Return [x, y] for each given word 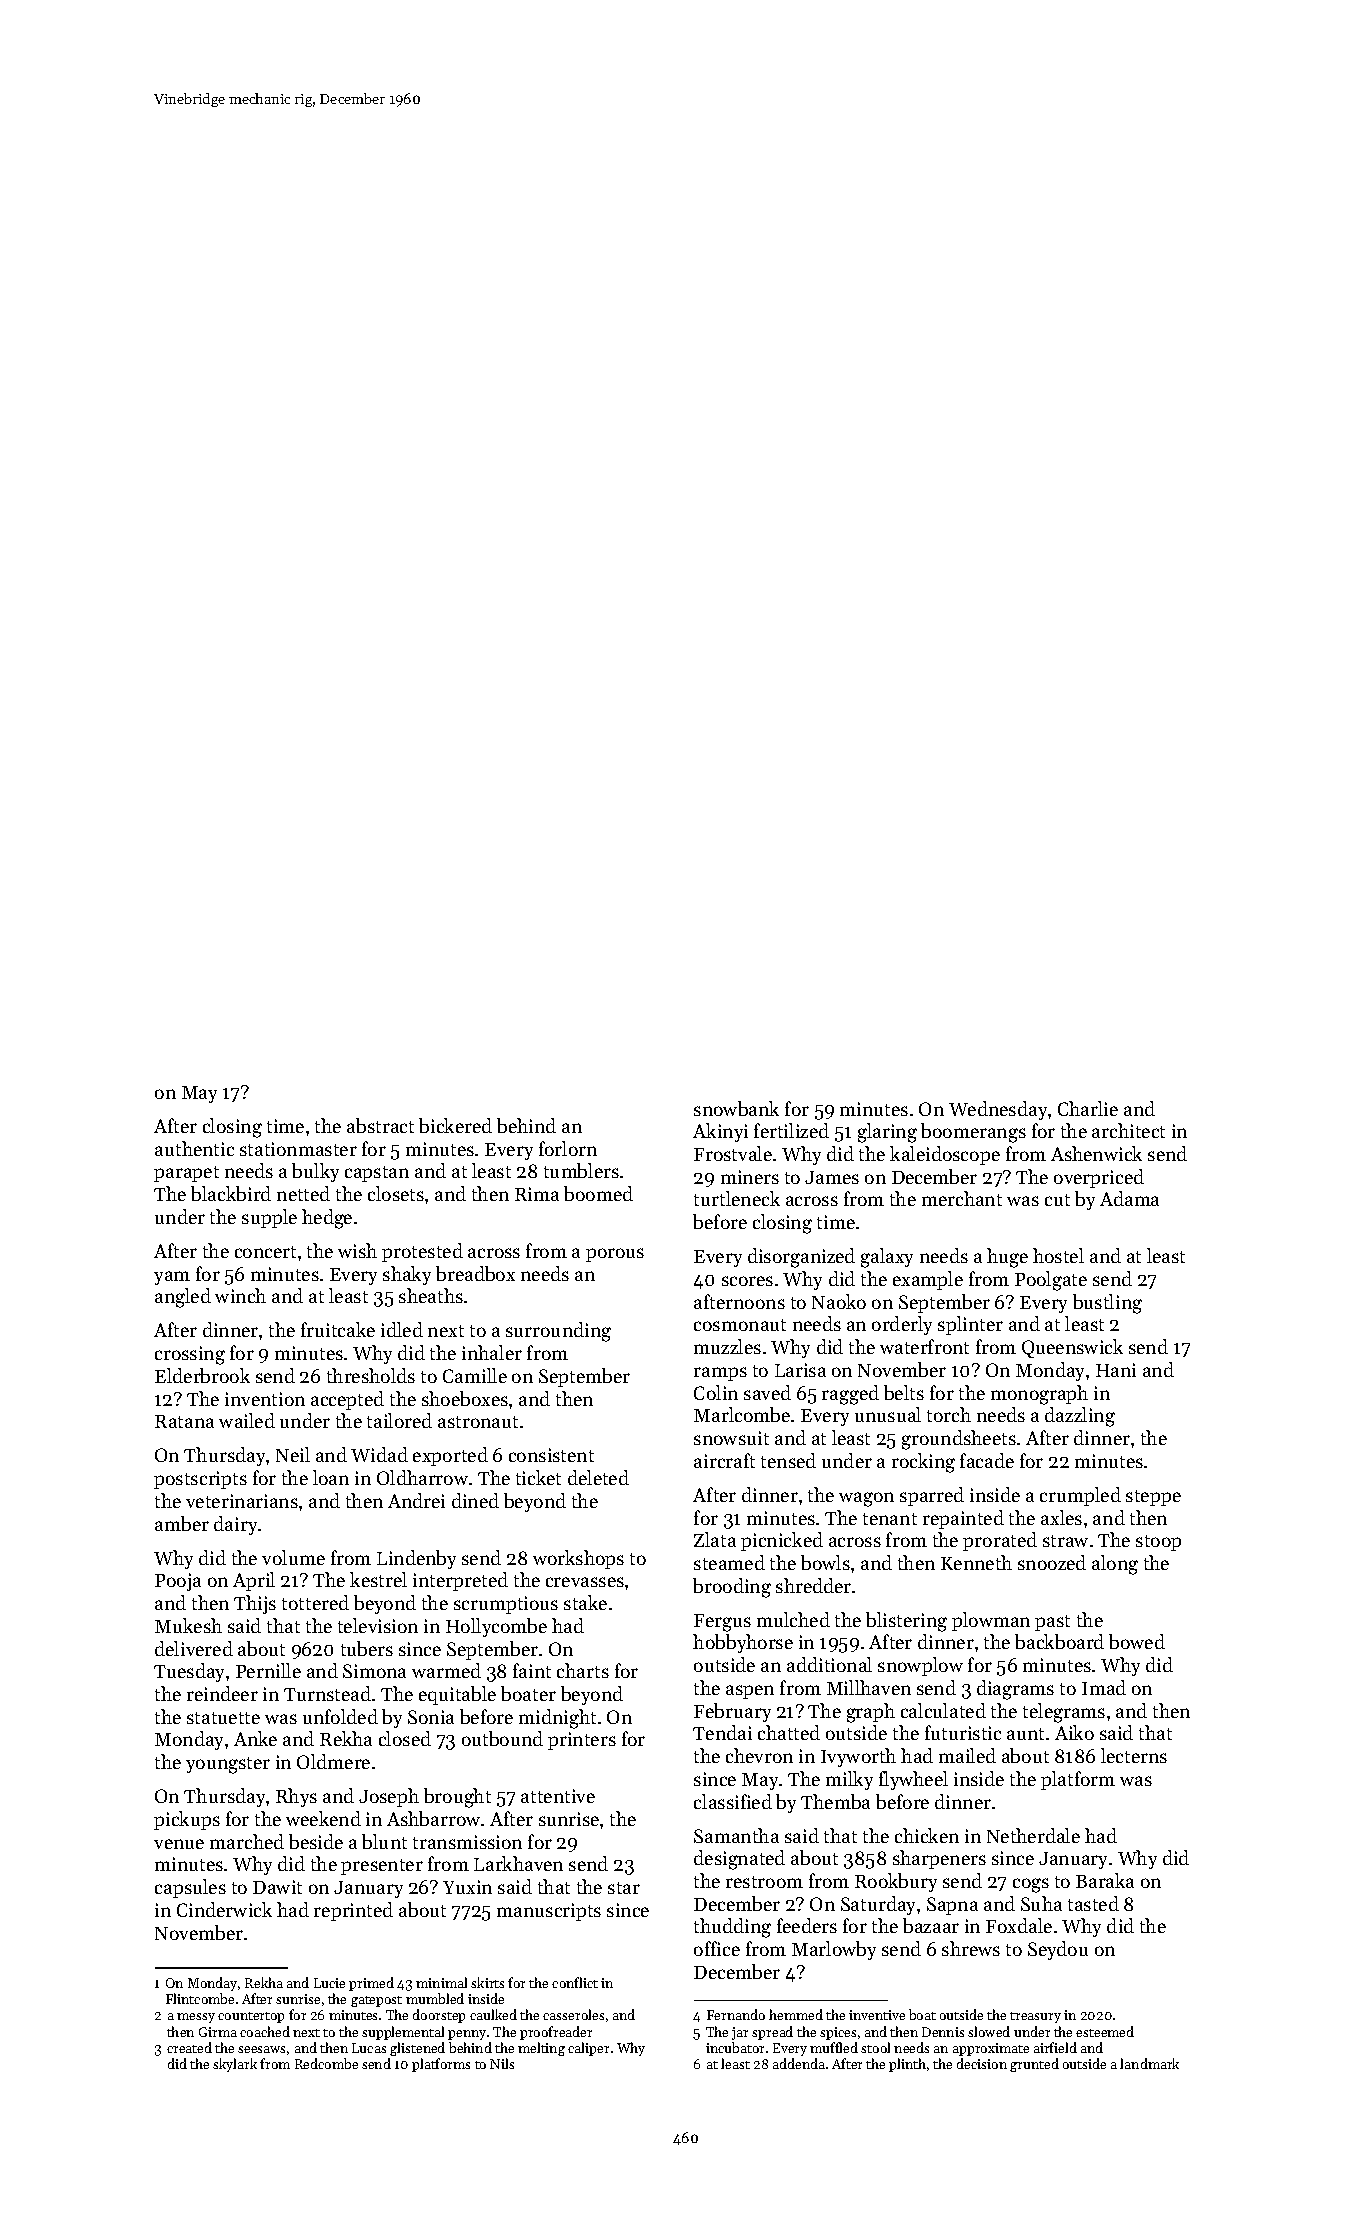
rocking [923, 1463]
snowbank [736, 1108]
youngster [228, 1765]
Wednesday [998, 1110]
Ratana [184, 1421]
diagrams [1015, 1690]
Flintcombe [200, 1998]
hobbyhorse [743, 1643]
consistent [551, 1455]
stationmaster [298, 1149]
